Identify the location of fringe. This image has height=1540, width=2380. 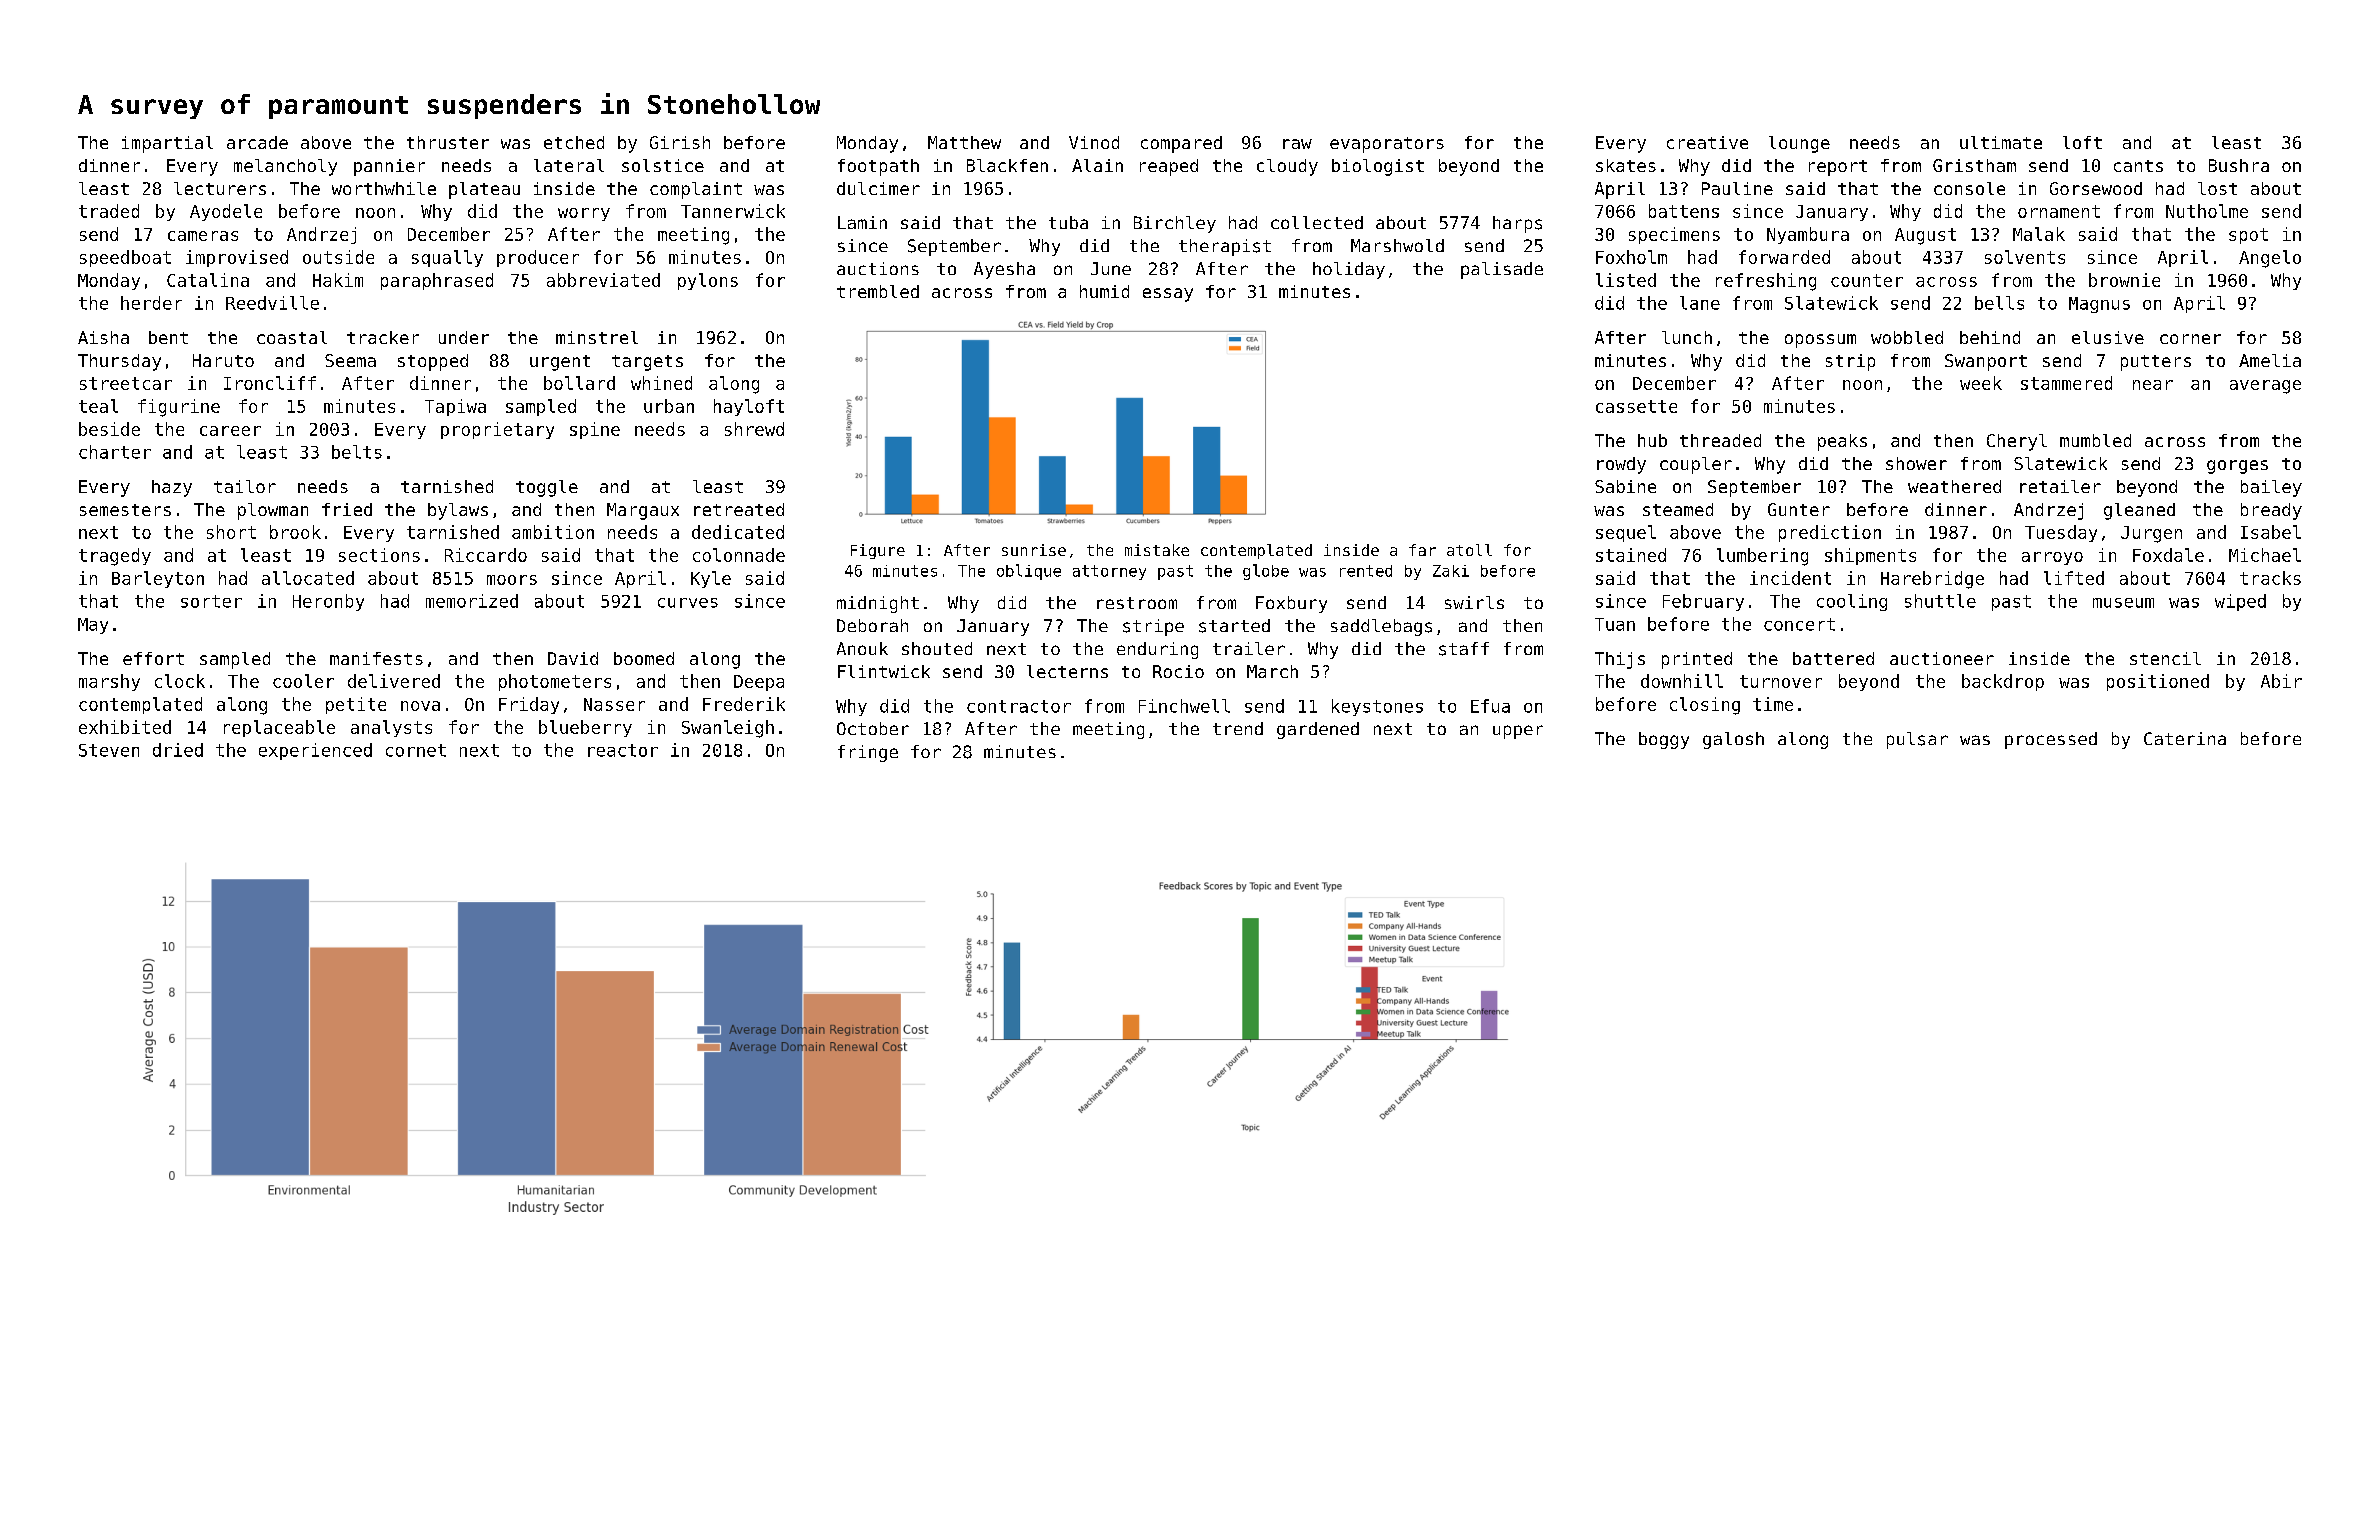
(868, 753).
